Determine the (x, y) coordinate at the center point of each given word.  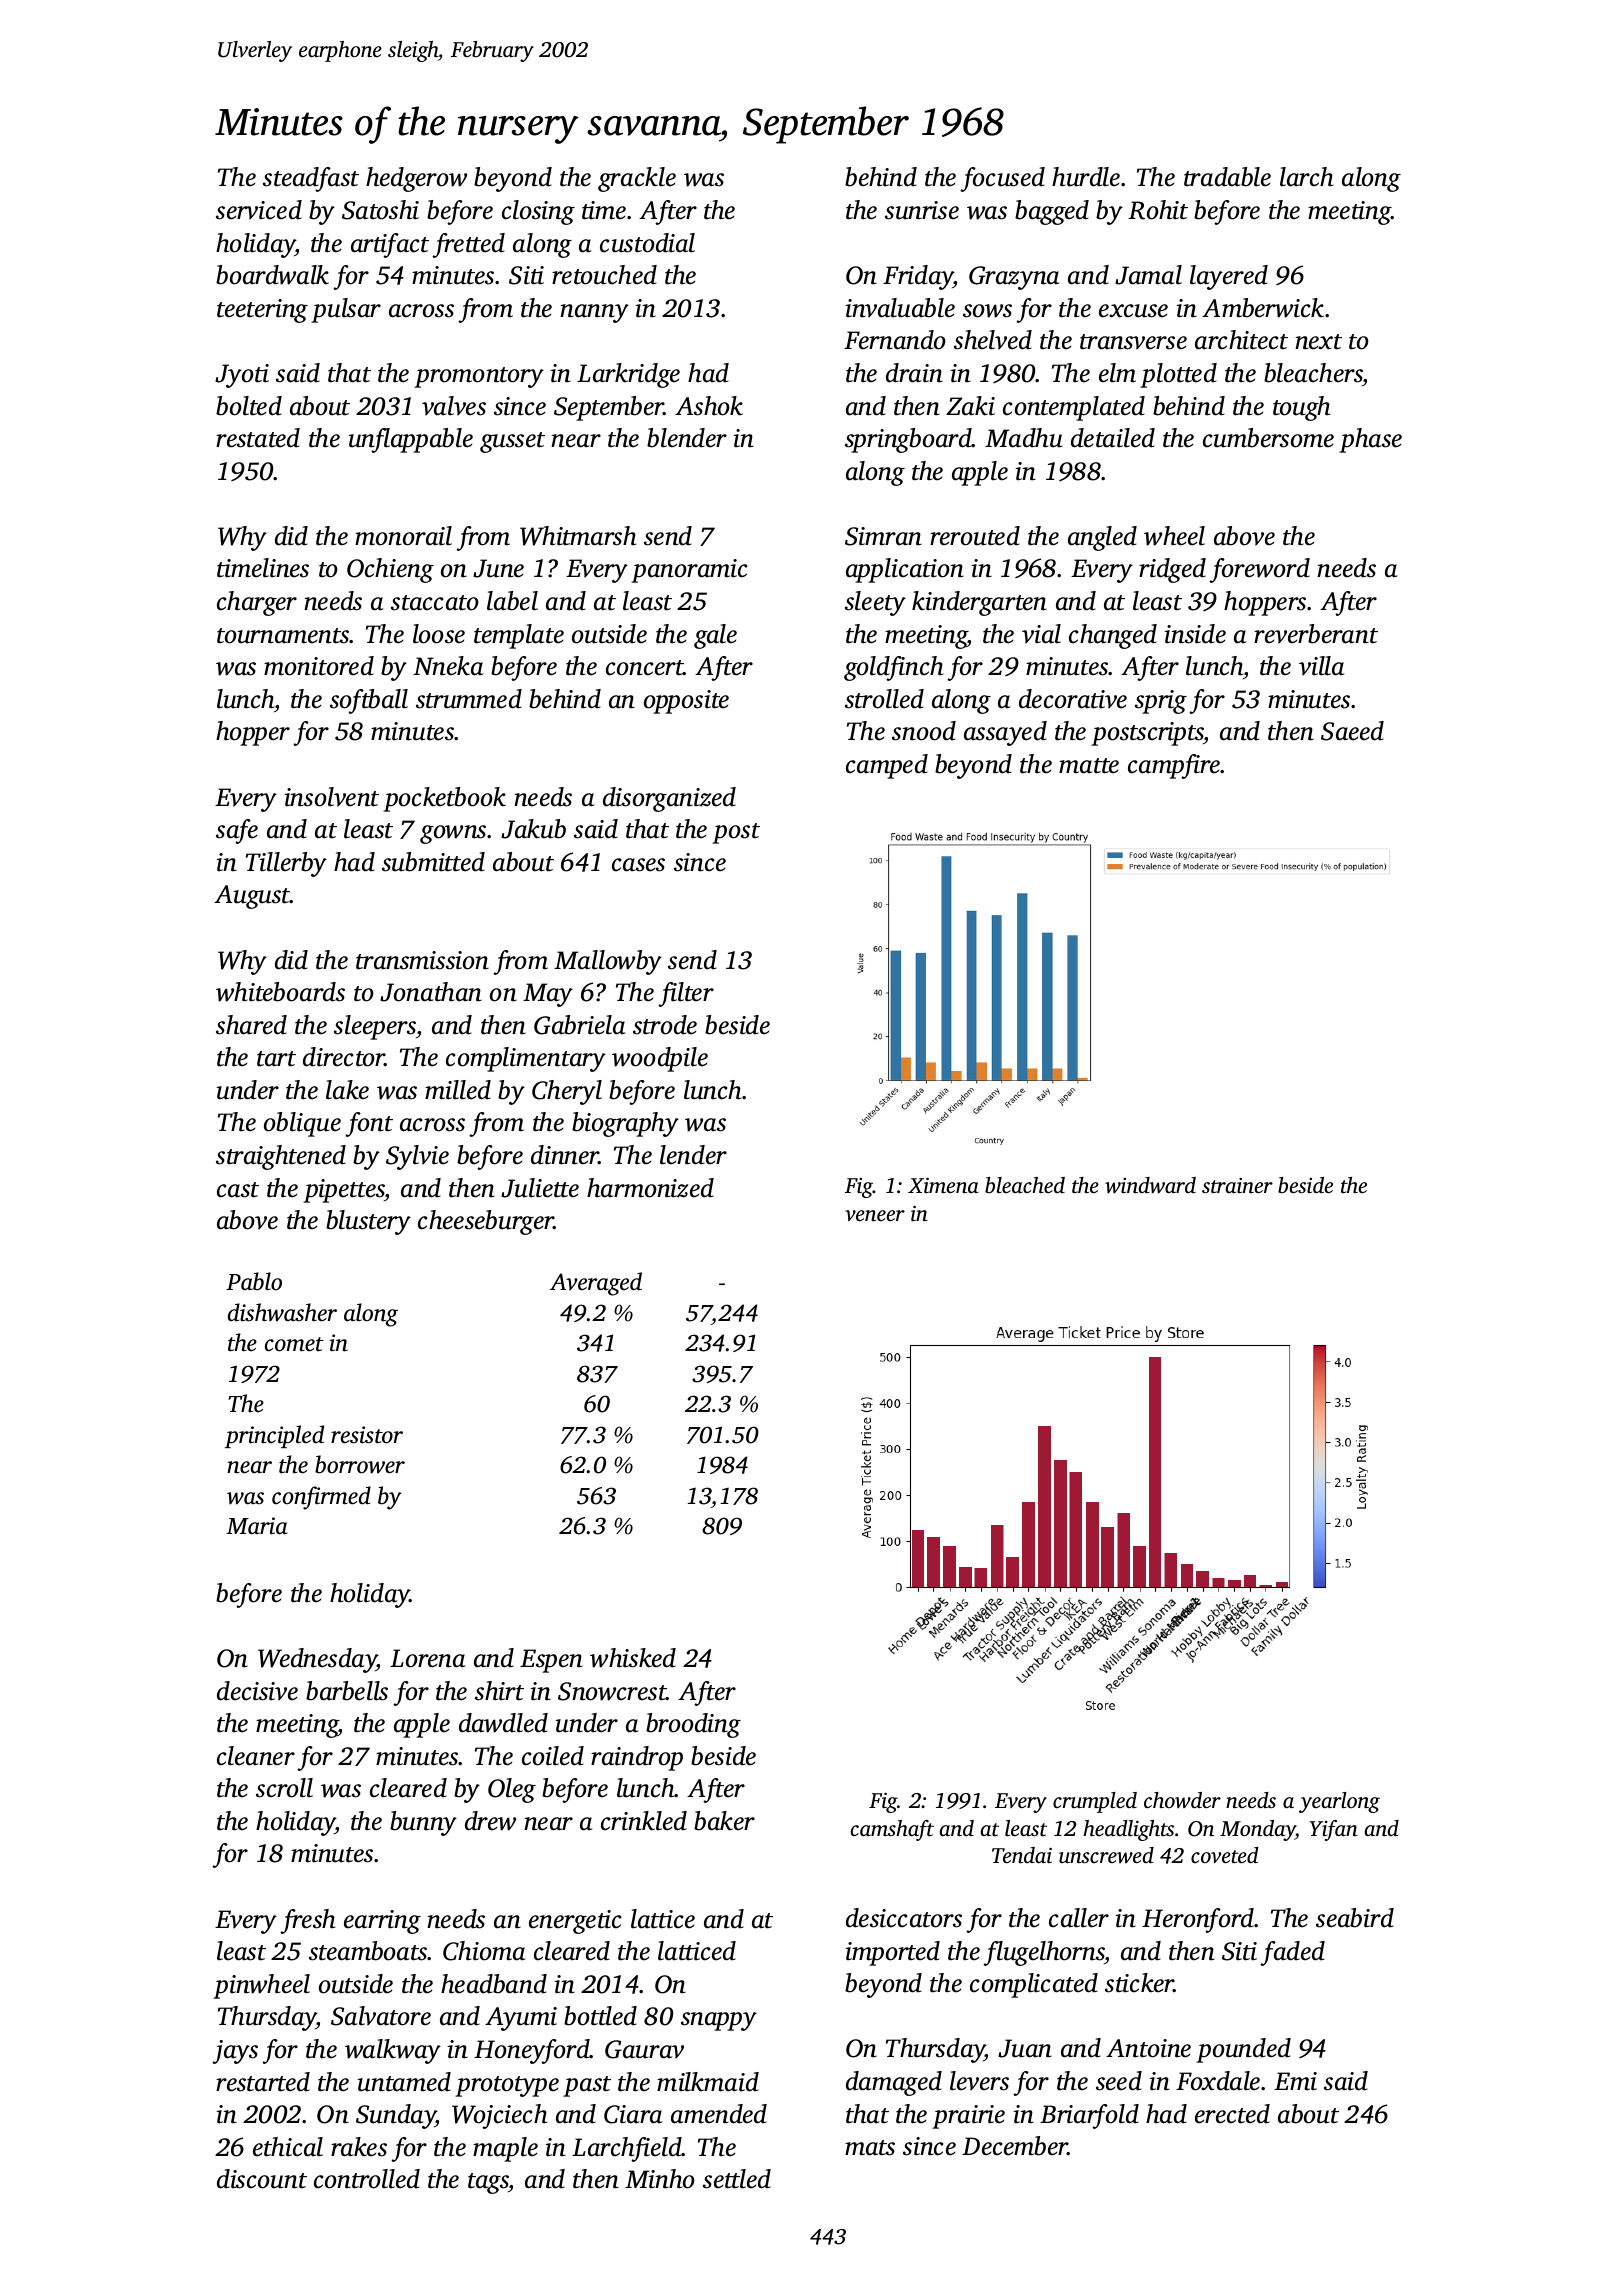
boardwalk (272, 275)
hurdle (1086, 177)
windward (1150, 1185)
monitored (319, 666)
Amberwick (1263, 308)
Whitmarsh (578, 536)
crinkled (644, 1821)
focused (1002, 179)
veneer (875, 1216)
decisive (257, 1691)
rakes (359, 2147)
